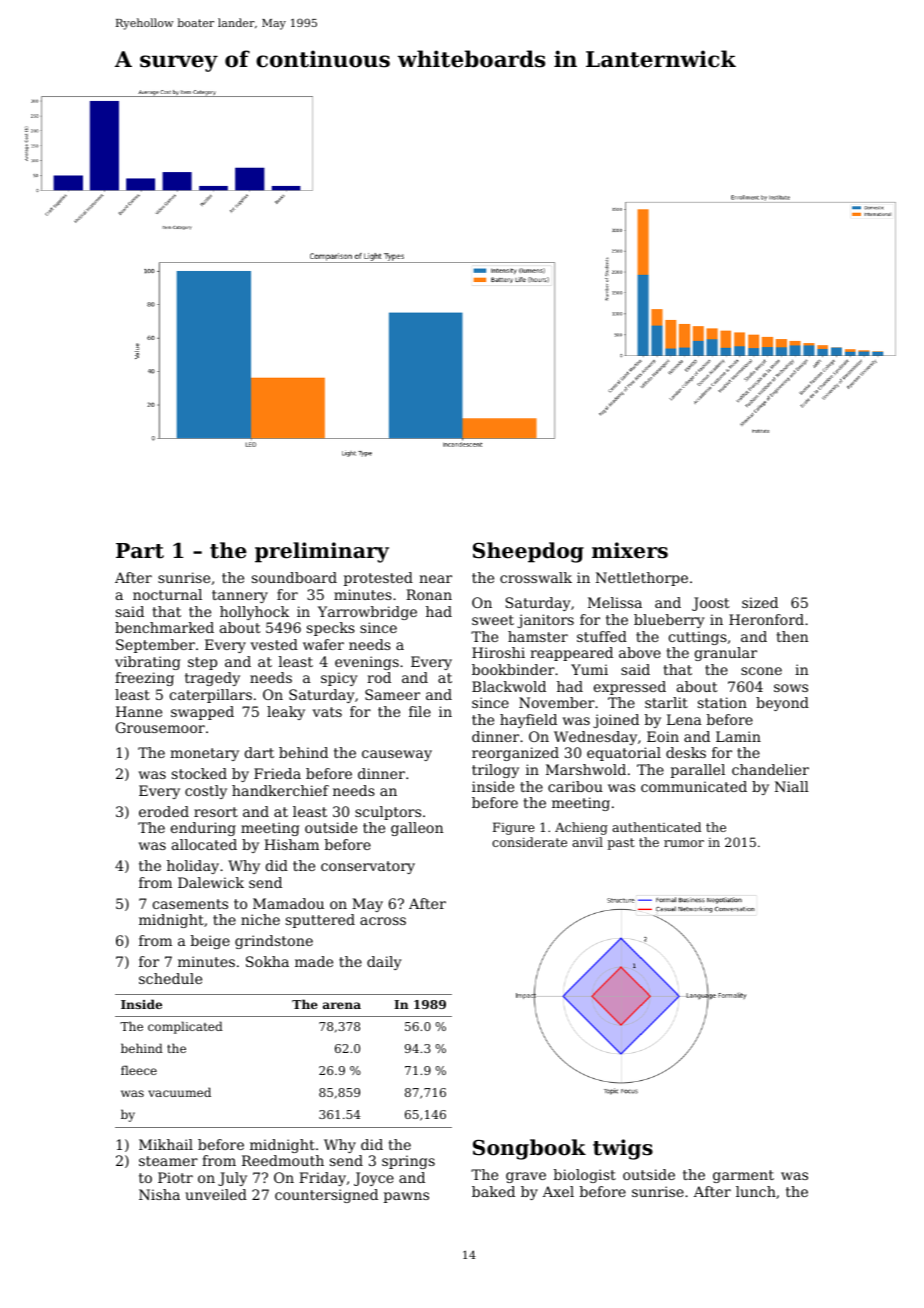  What do you see at coordinates (760, 602) in the screenshot?
I see `sized` at bounding box center [760, 602].
